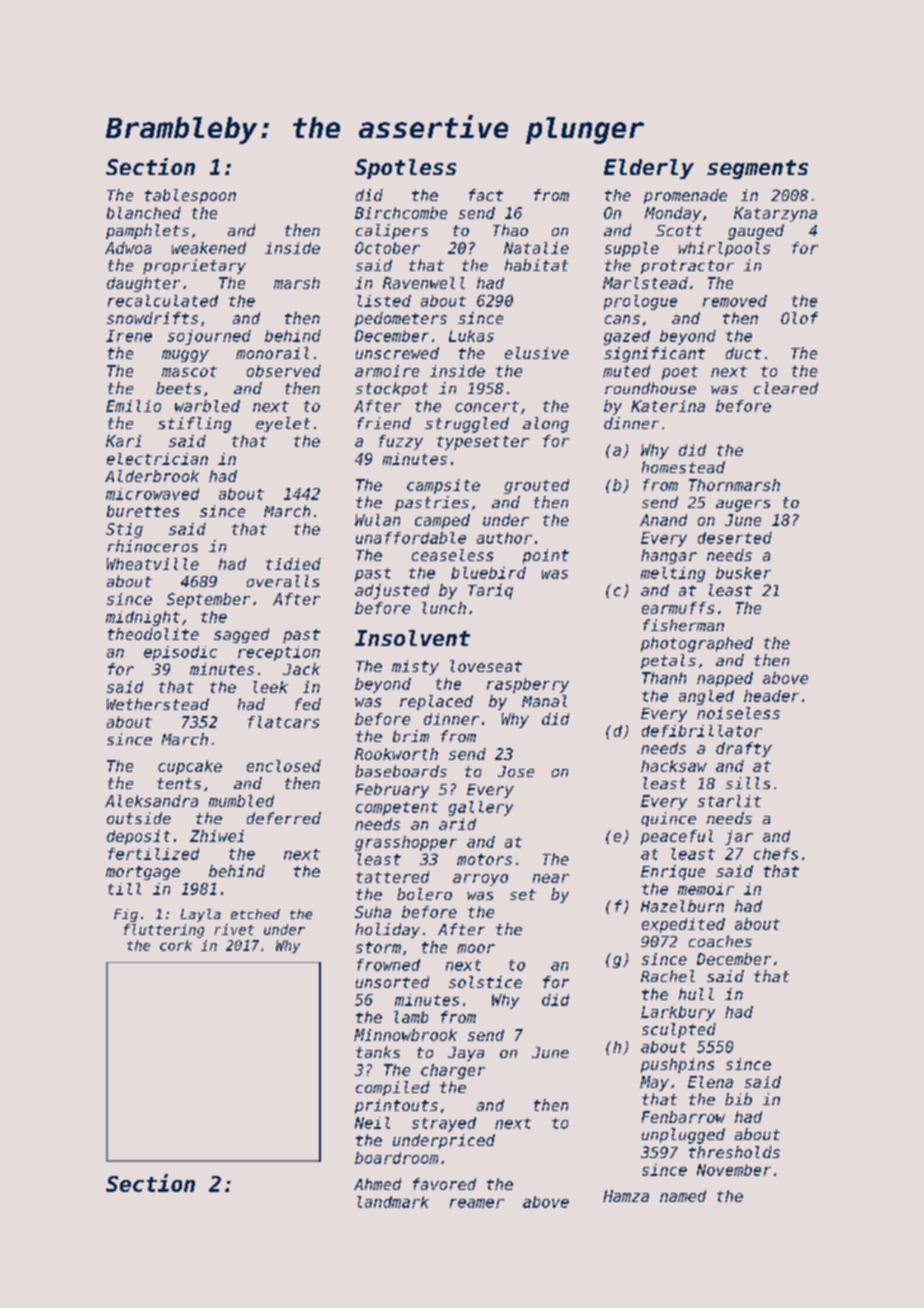 The width and height of the screenshot is (924, 1308). I want to click on Neil, so click(372, 1123).
